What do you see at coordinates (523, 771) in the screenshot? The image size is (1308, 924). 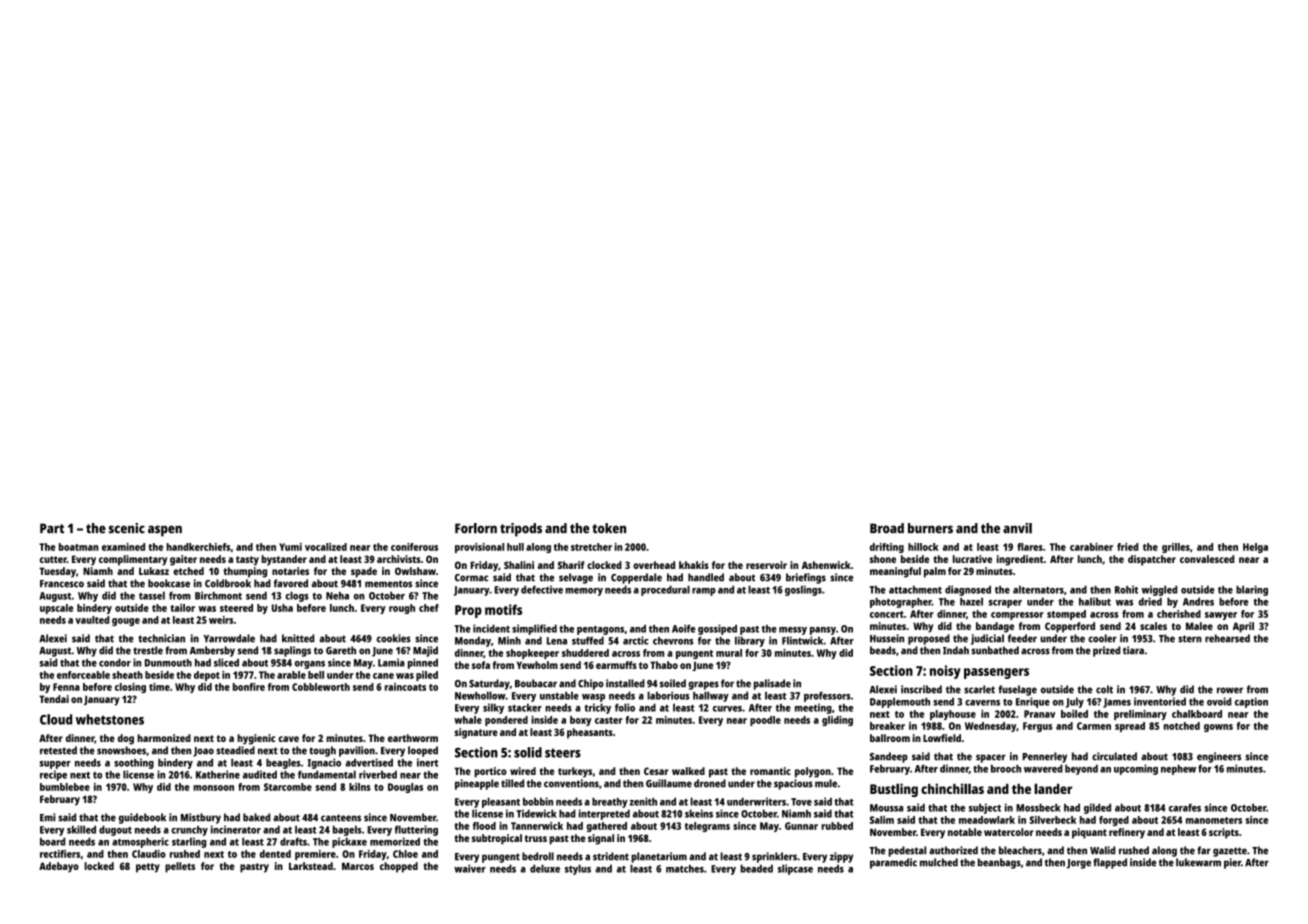 I see `wired` at bounding box center [523, 771].
